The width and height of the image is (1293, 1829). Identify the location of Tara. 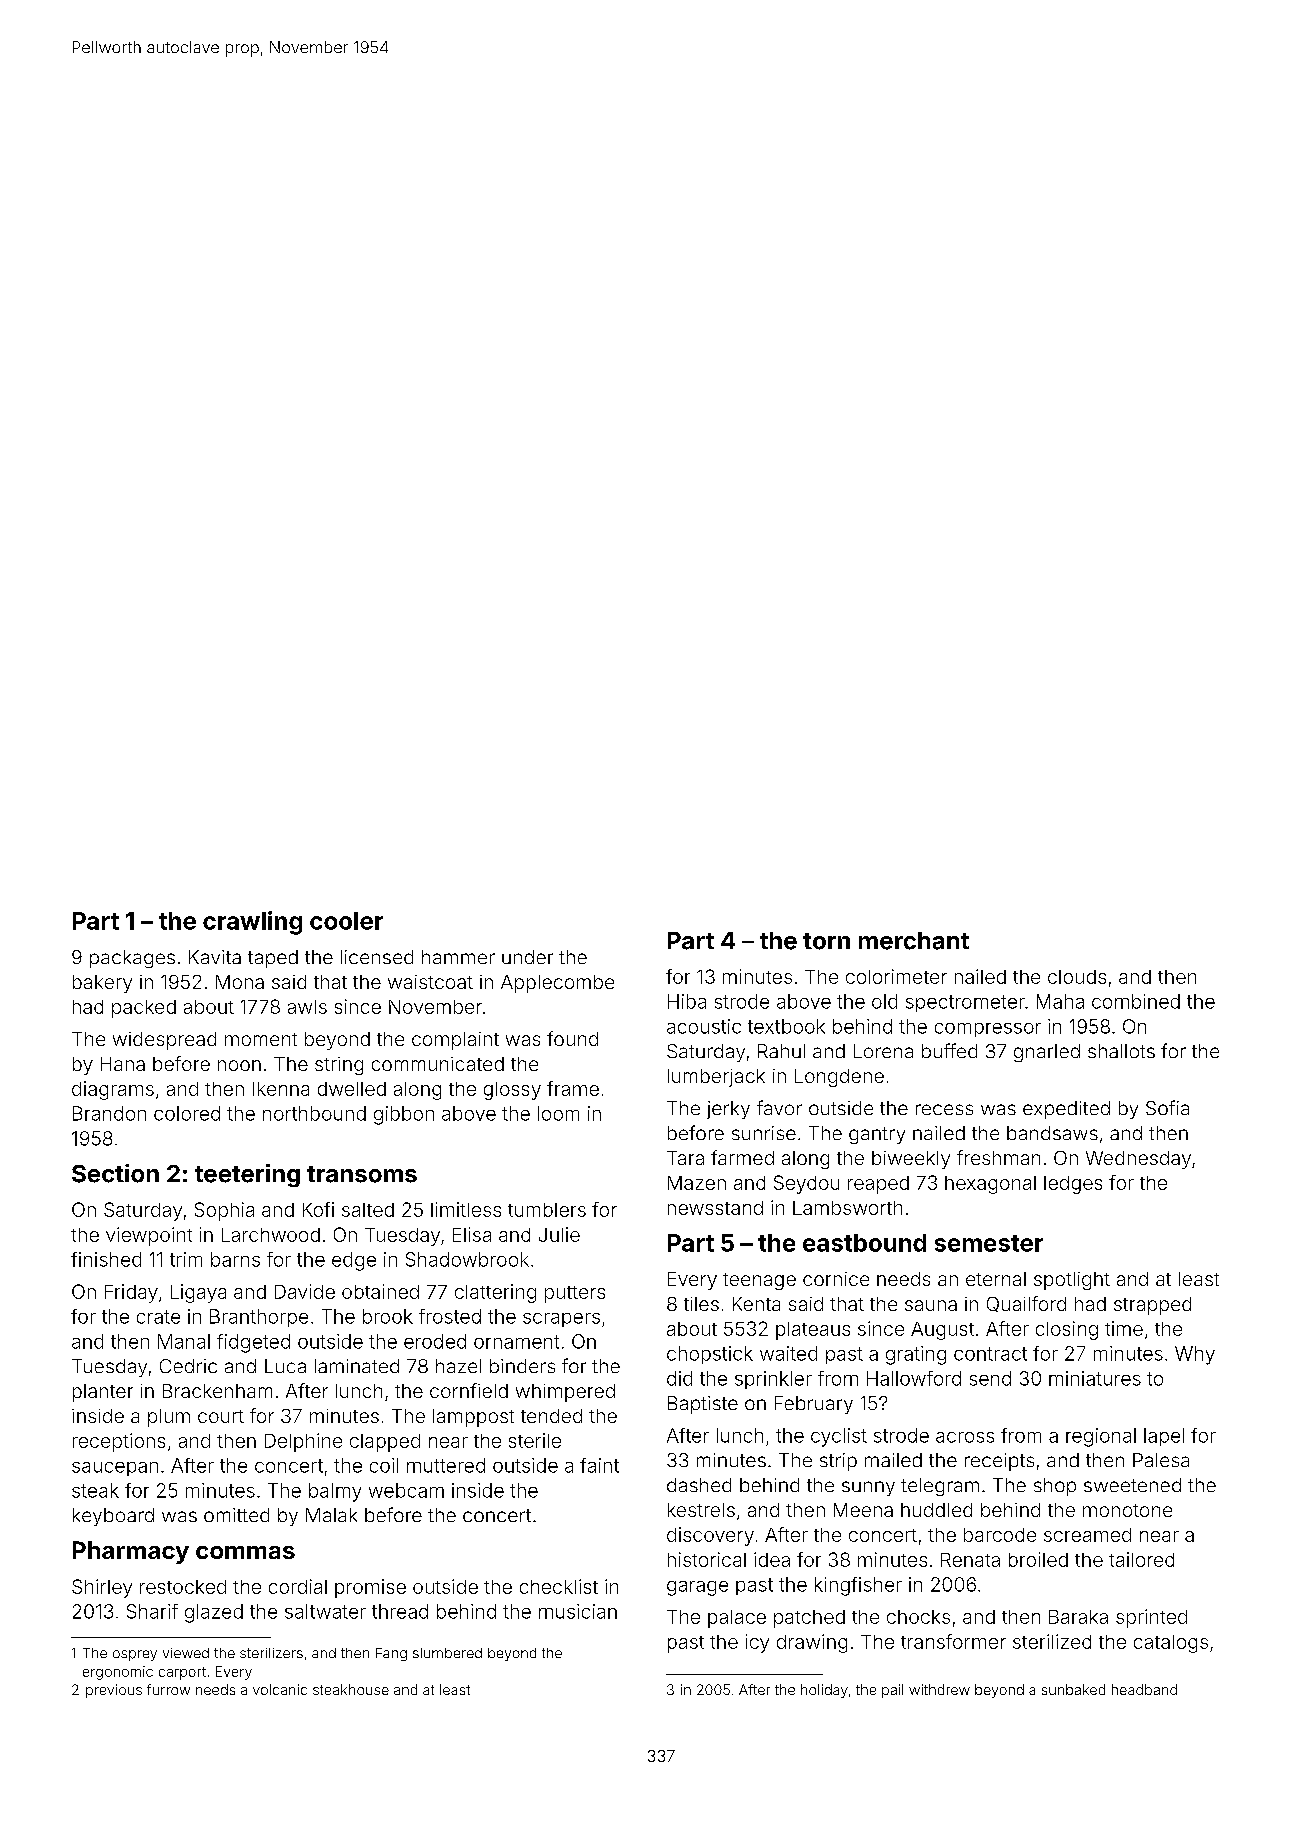
(685, 1158).
